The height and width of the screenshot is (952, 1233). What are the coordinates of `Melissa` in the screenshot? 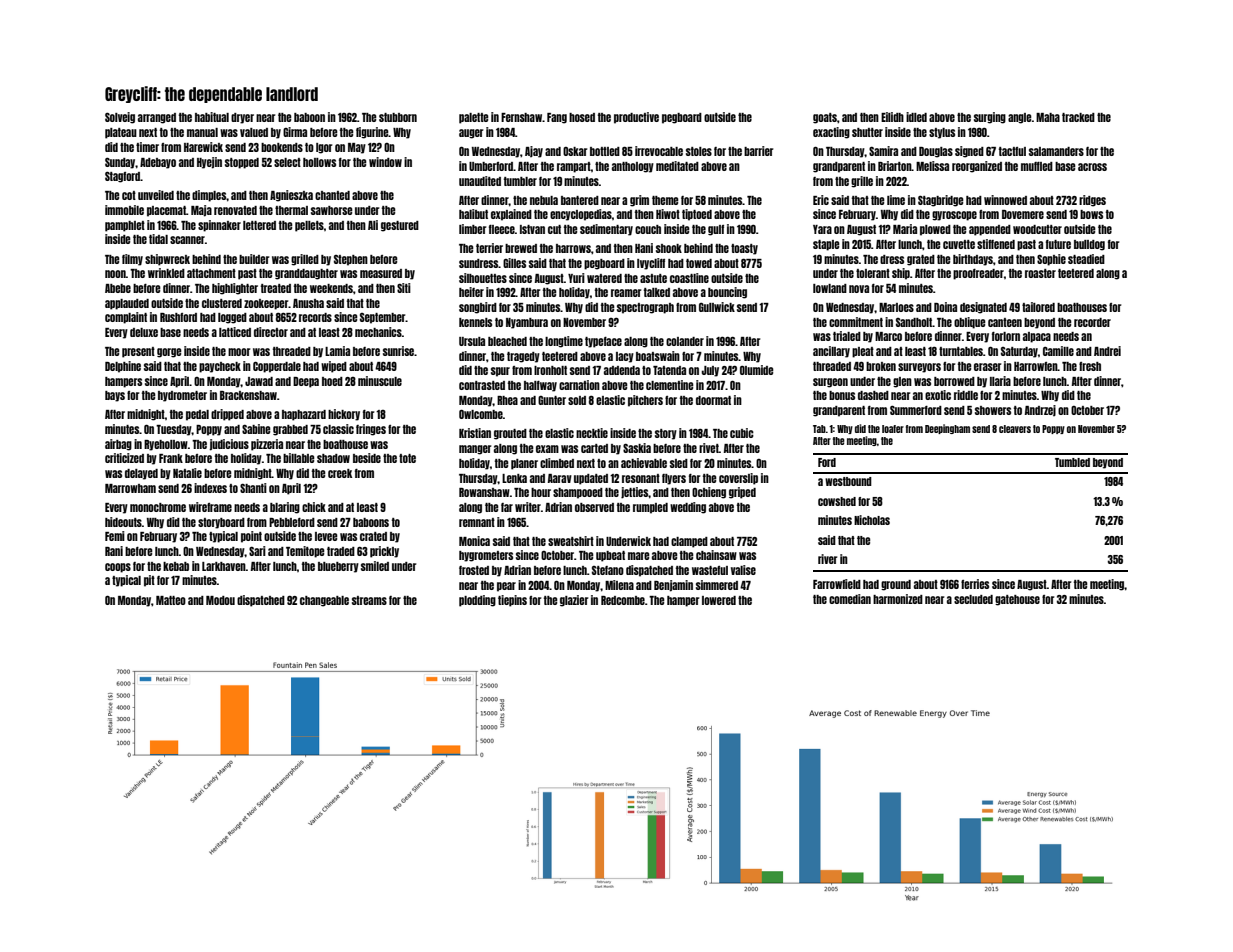 It's located at (932, 166).
